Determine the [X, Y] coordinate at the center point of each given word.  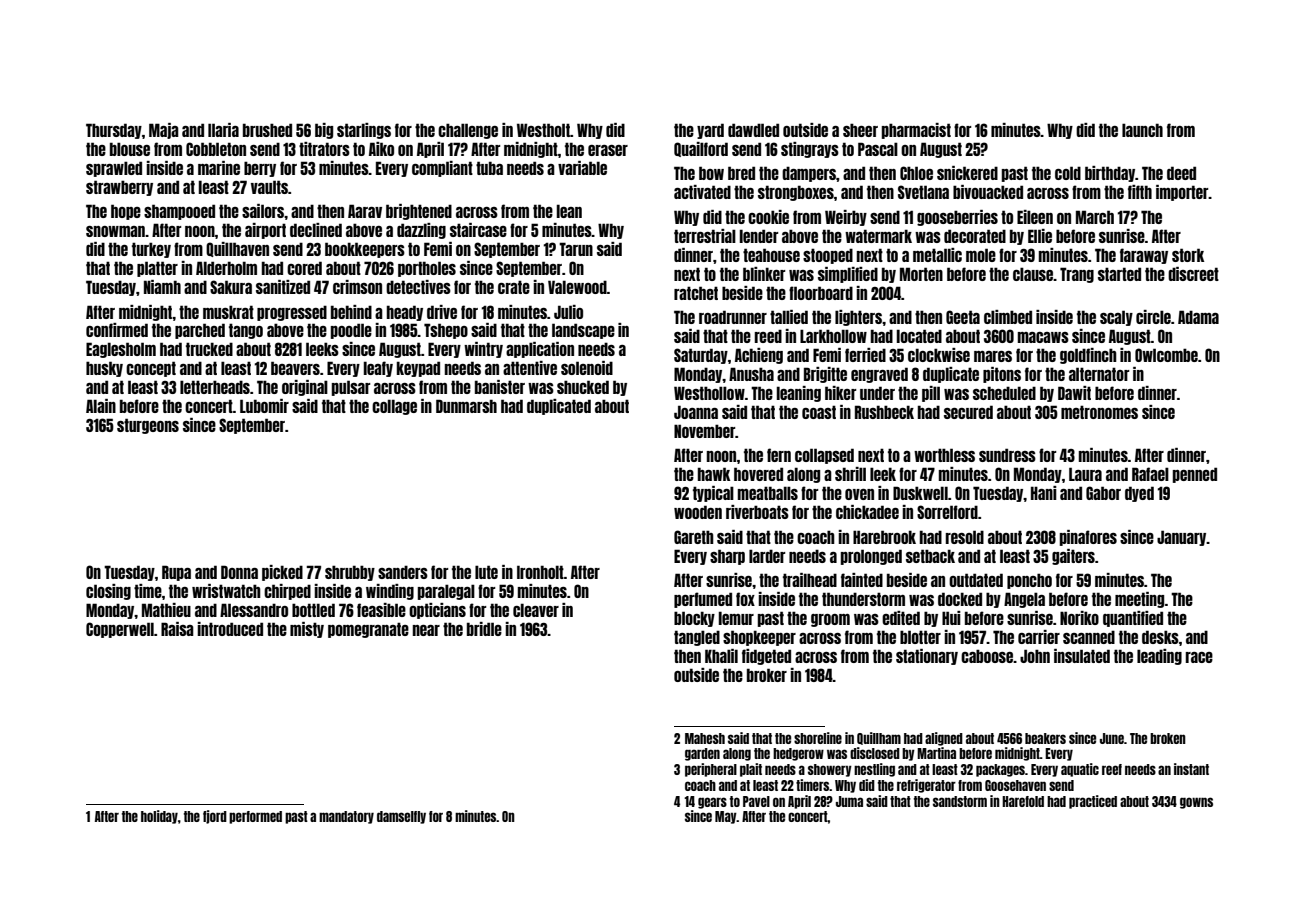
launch [1142, 130]
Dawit [1074, 393]
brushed [267, 130]
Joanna [696, 412]
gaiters [1073, 557]
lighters [858, 318]
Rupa [176, 573]
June [1112, 738]
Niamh [162, 287]
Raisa [177, 629]
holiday [159, 817]
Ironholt [540, 572]
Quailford [701, 149]
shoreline [818, 738]
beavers [295, 368]
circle [1153, 317]
